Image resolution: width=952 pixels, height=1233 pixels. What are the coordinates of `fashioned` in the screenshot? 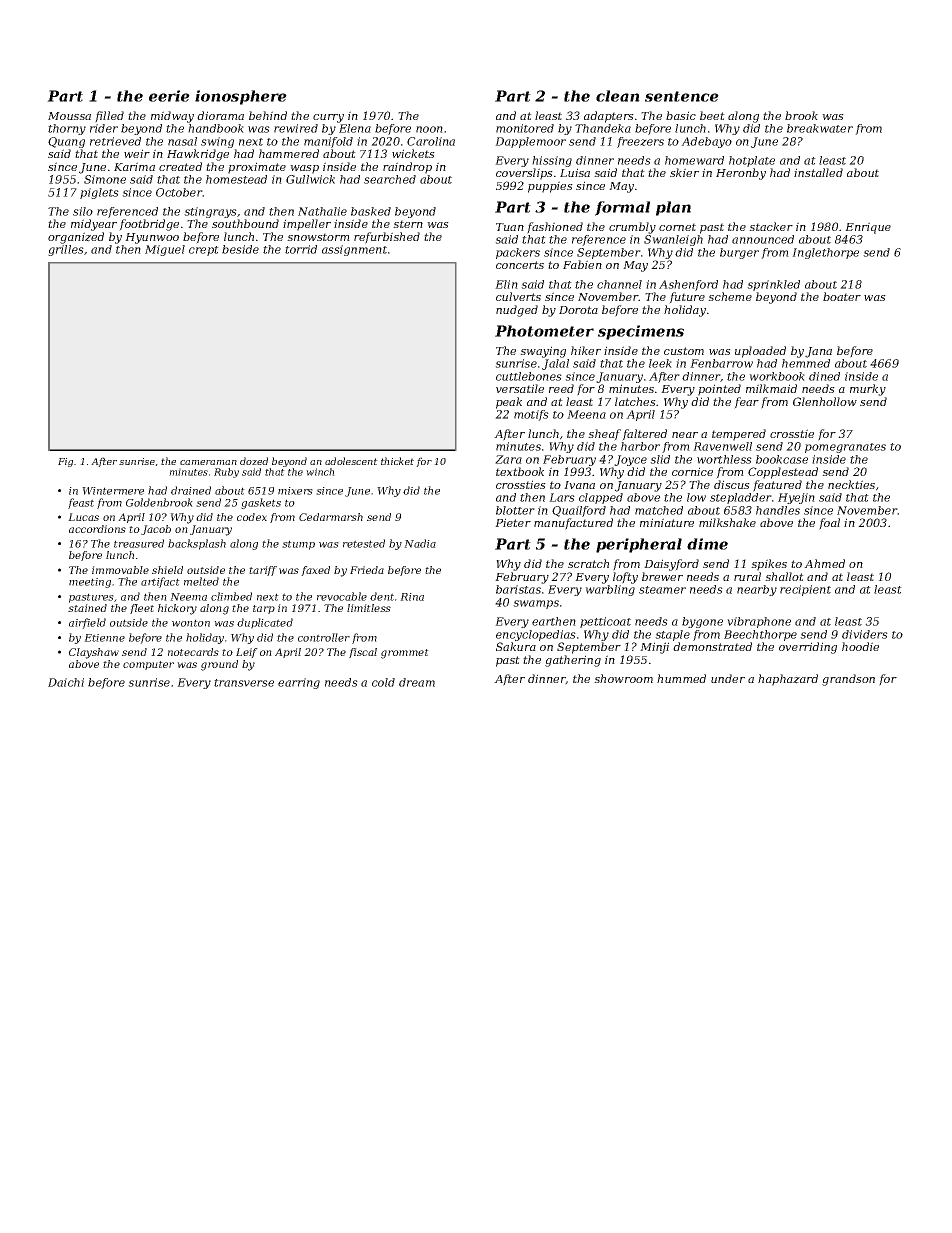 It's located at (555, 228).
